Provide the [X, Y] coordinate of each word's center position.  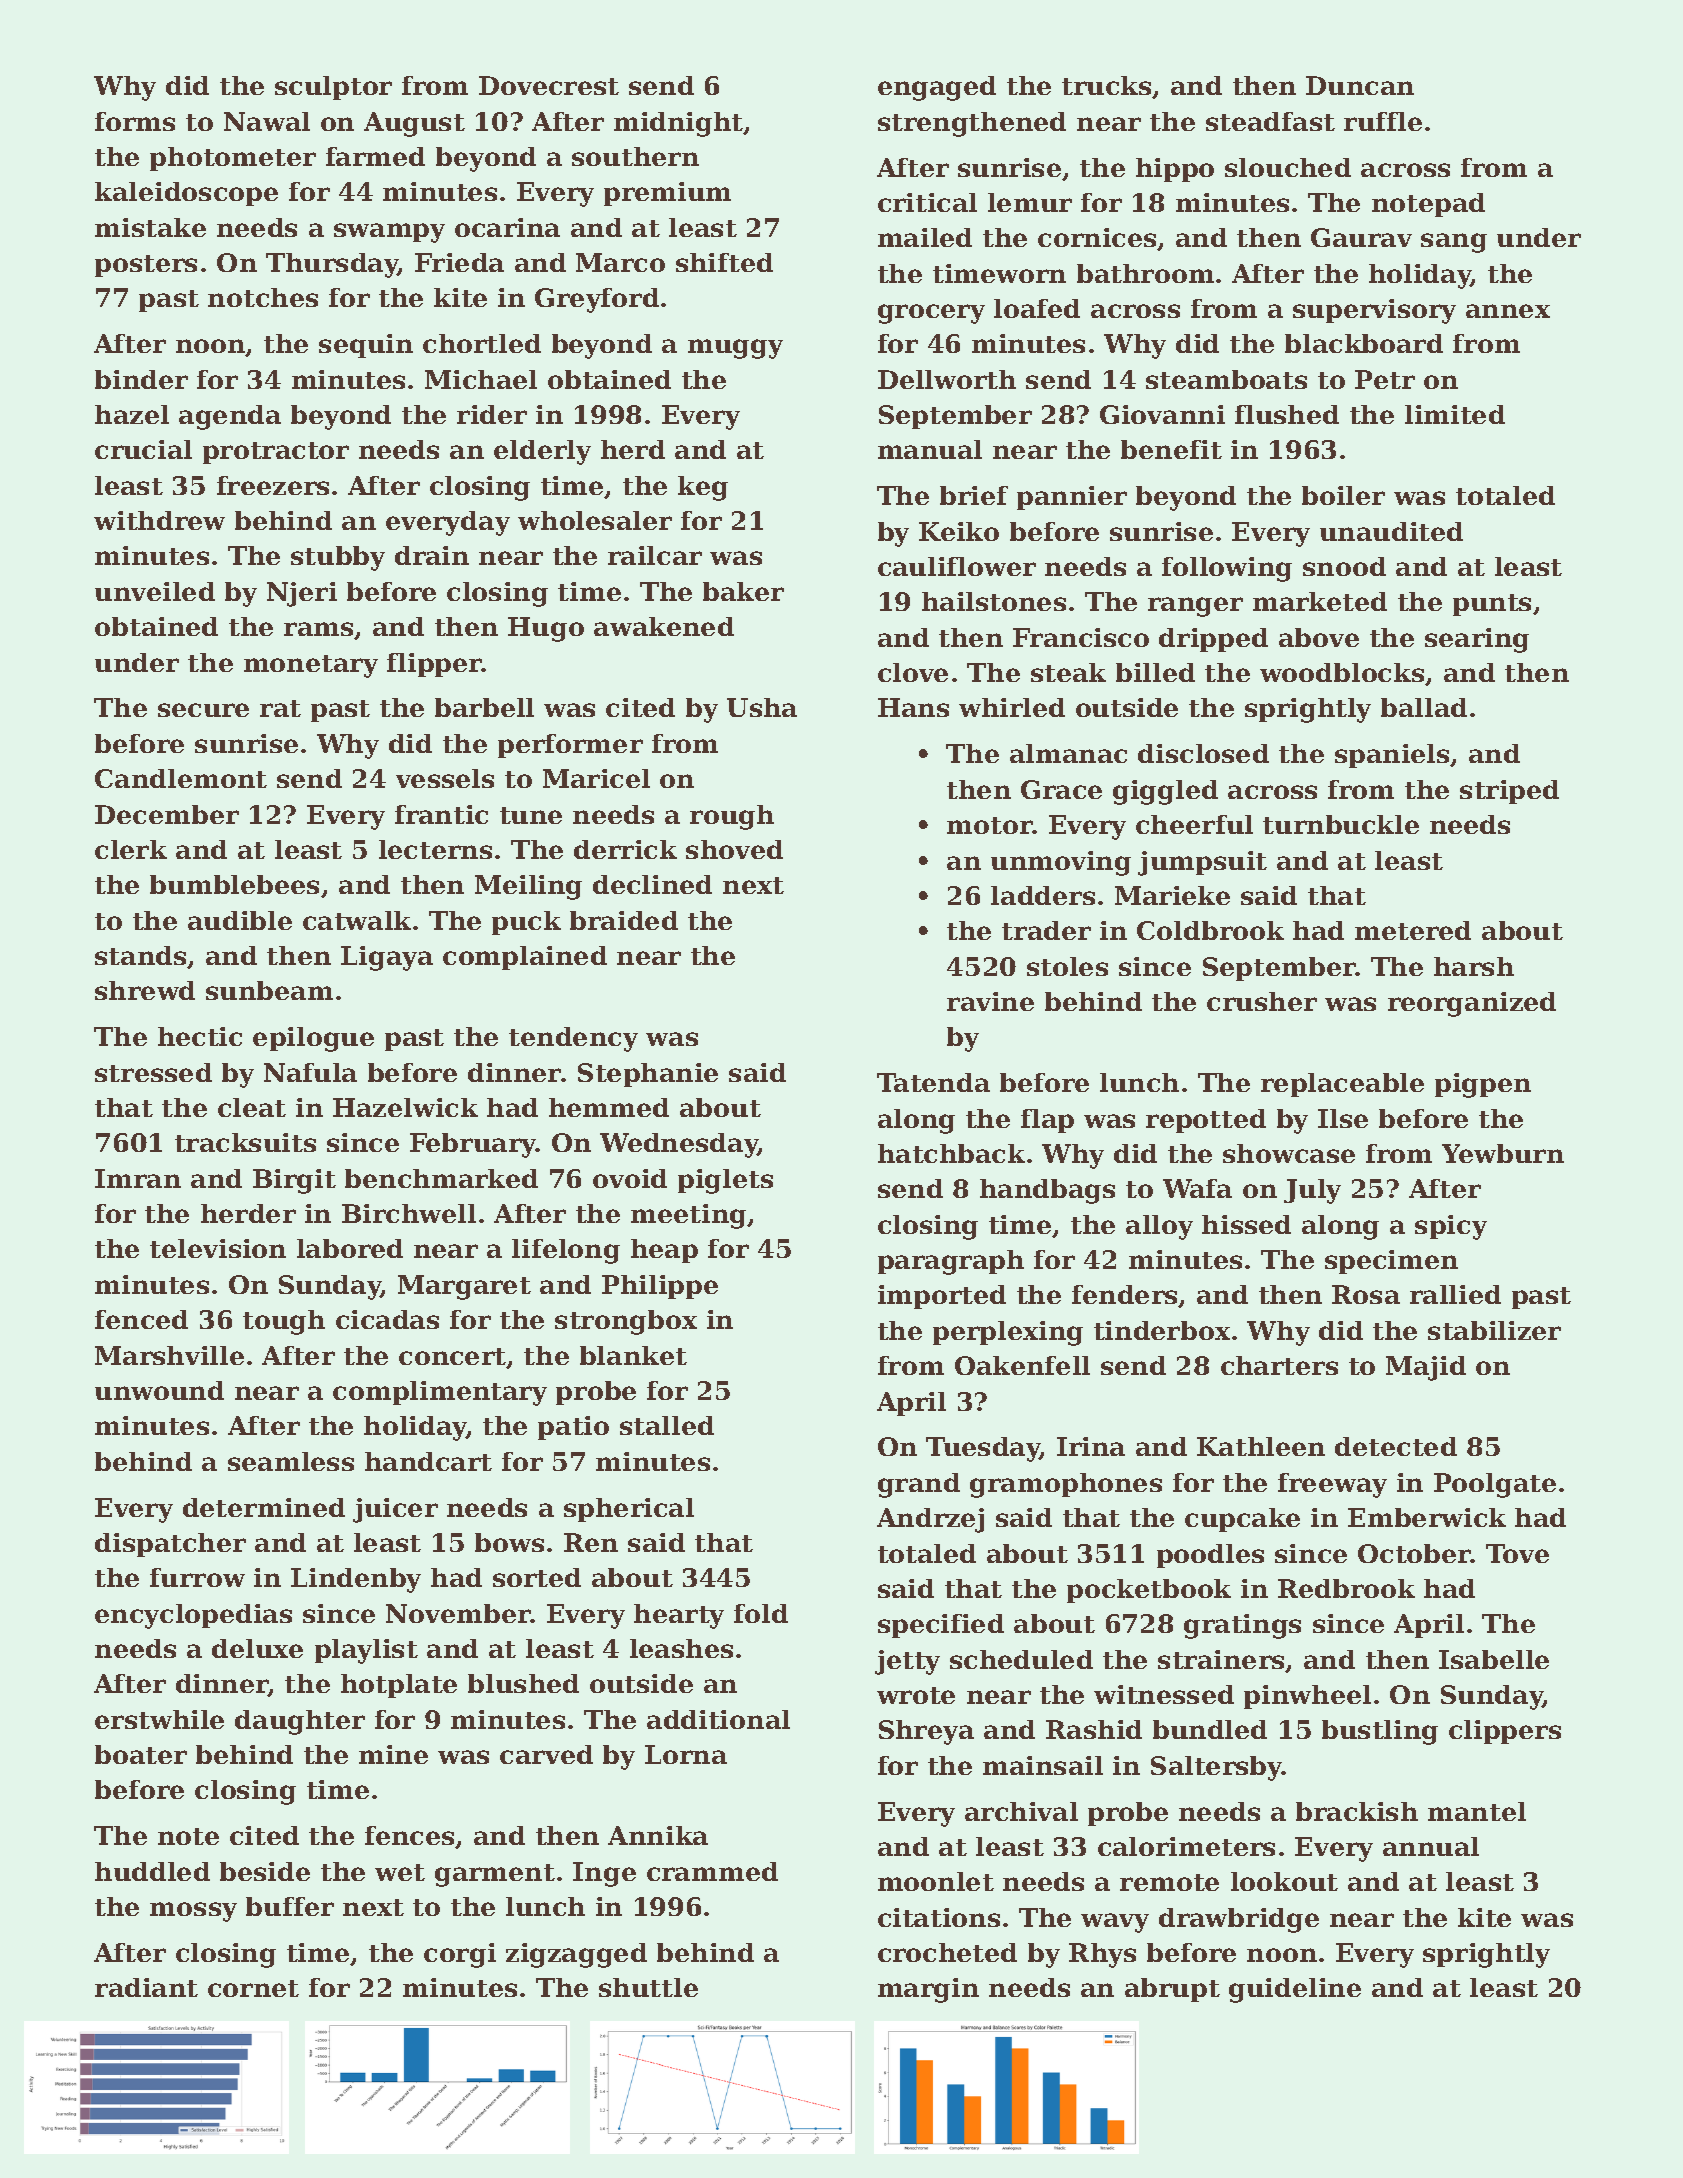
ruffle [1383, 121]
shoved [734, 849]
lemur [1030, 202]
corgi [460, 1955]
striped [1509, 792]
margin [928, 1990]
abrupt [1172, 1990]
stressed [153, 1072]
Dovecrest [549, 85]
